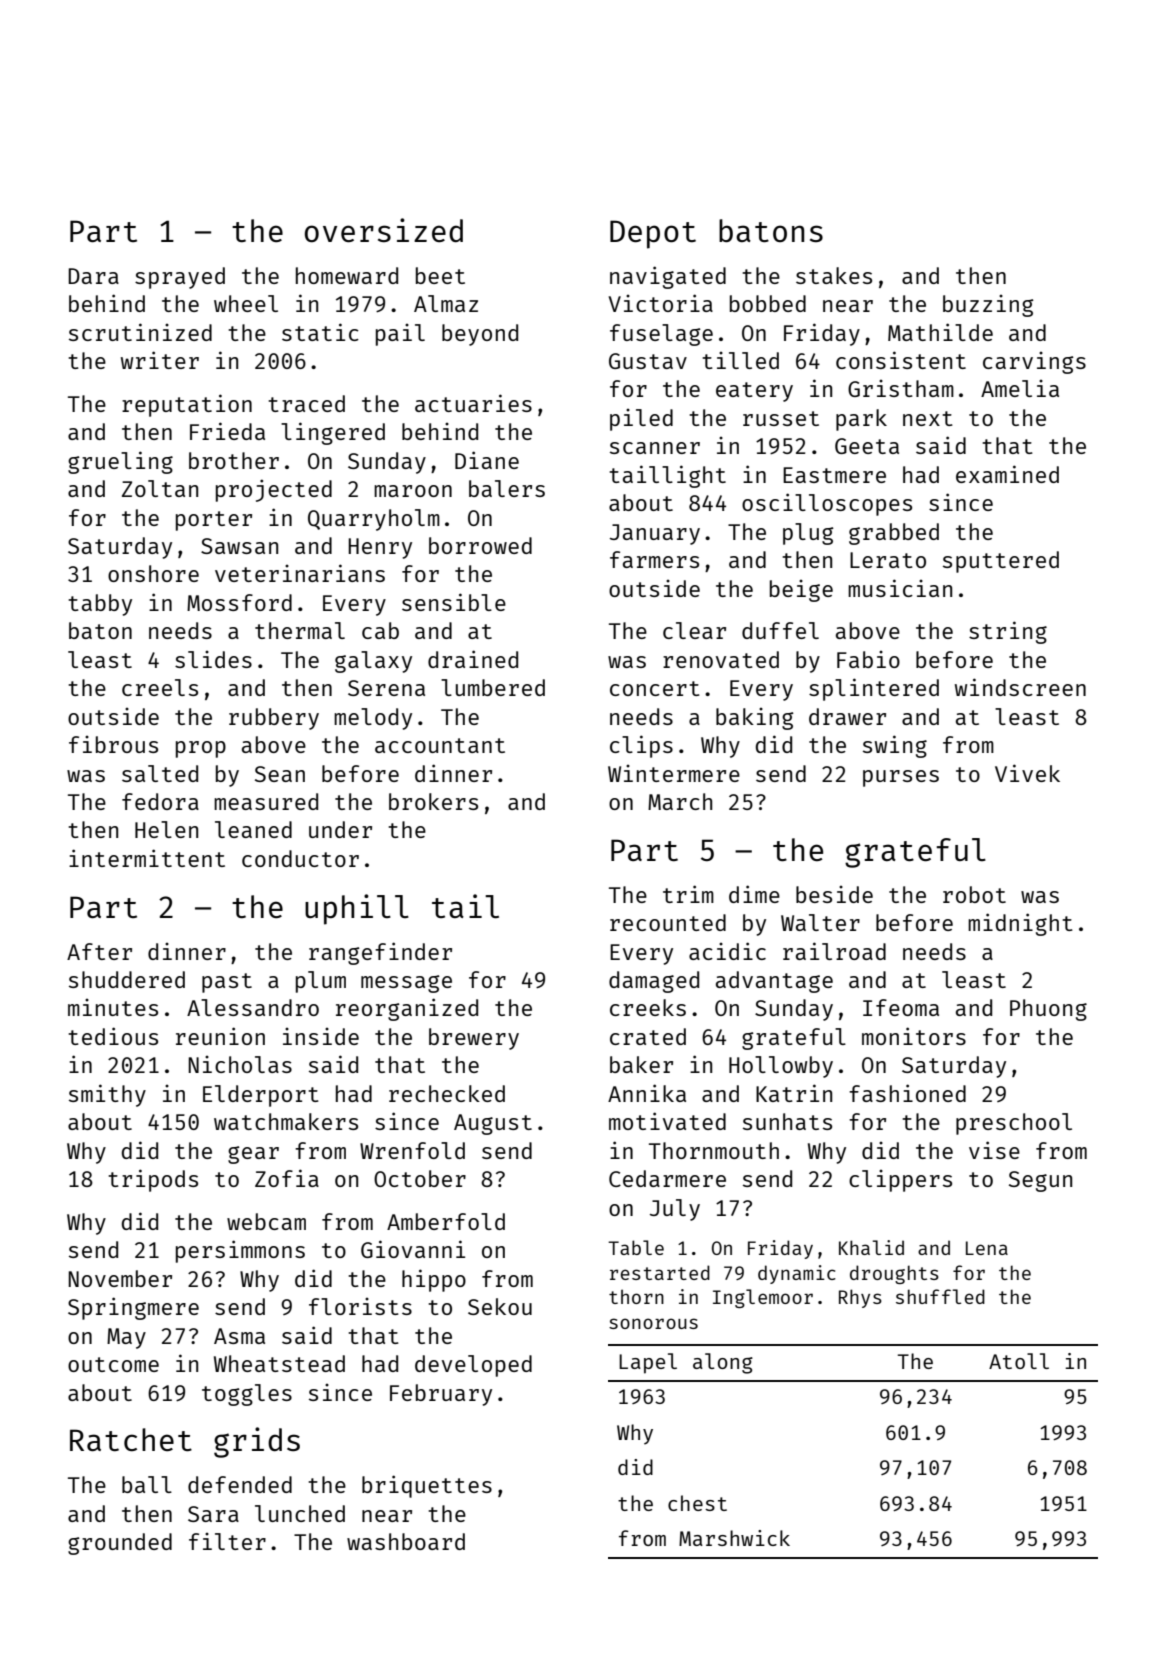 The image size is (1165, 1654). I want to click on Depot, so click(653, 234).
